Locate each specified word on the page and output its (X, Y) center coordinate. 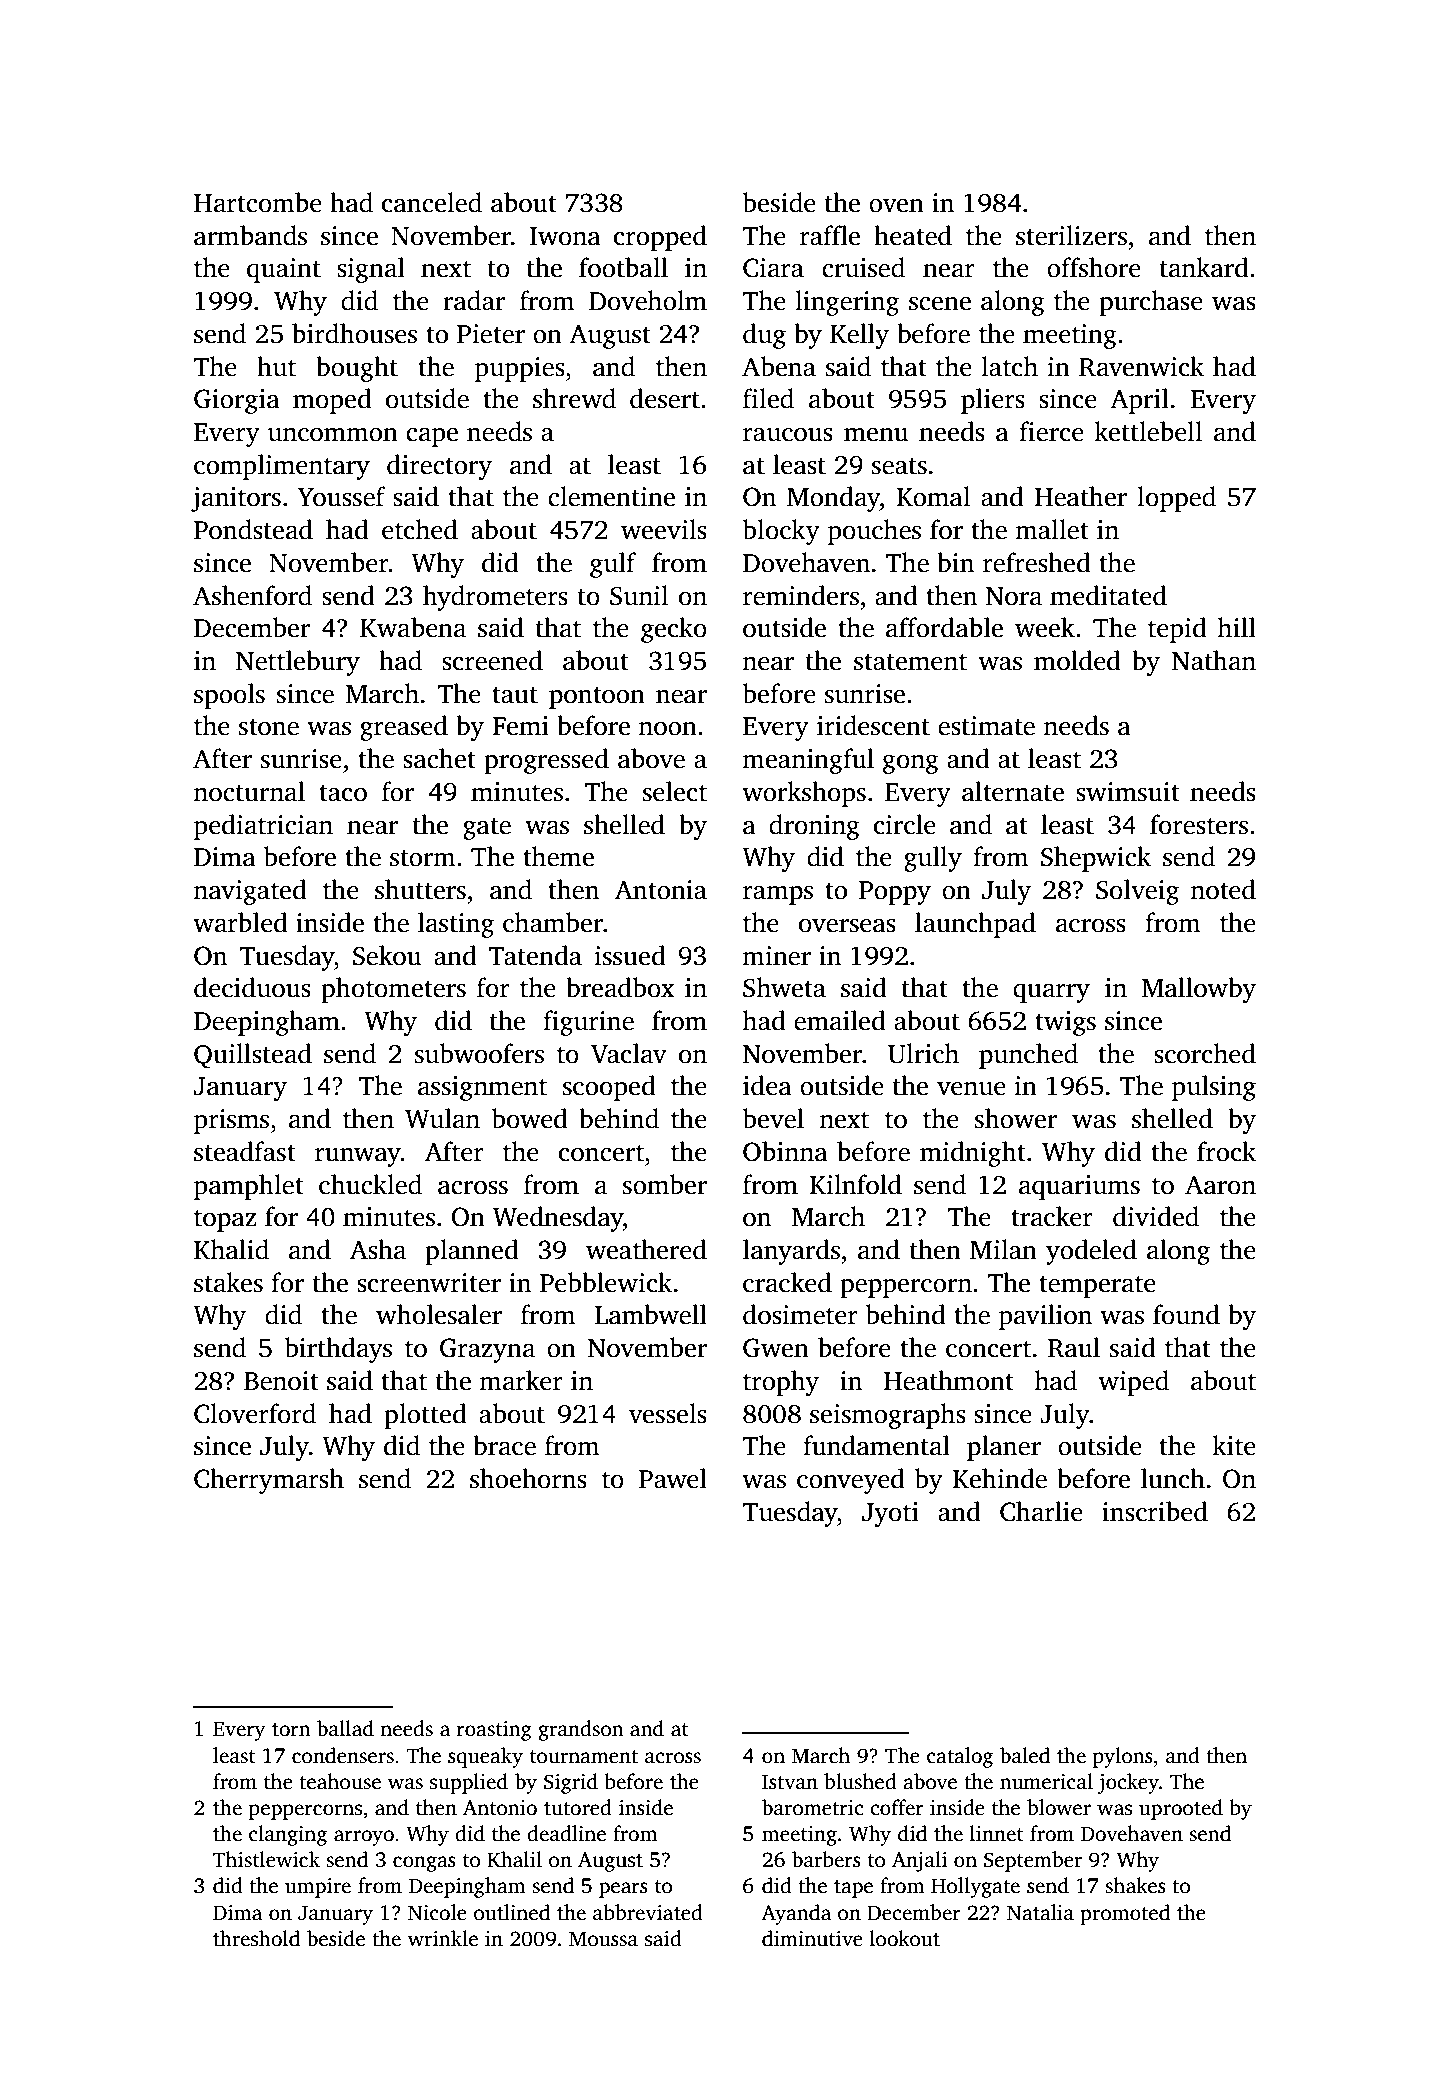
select (675, 791)
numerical (1046, 1781)
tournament (584, 1757)
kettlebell (1148, 431)
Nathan (1214, 660)
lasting (456, 925)
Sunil (639, 595)
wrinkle (443, 1938)
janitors (236, 499)
